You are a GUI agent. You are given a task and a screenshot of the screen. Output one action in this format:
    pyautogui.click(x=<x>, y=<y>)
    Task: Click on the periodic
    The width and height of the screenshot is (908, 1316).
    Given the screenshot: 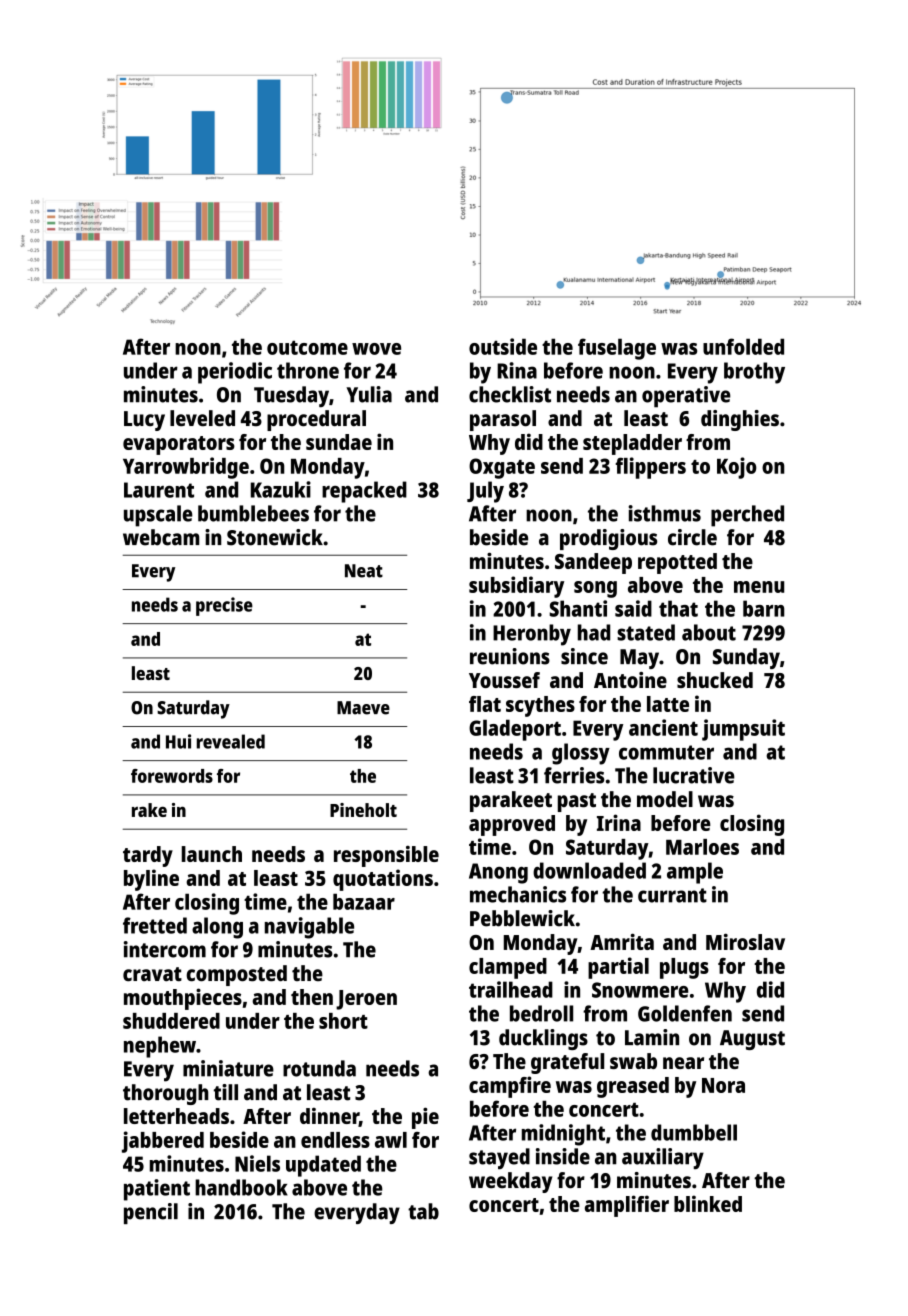 What is the action you would take?
    pyautogui.click(x=235, y=373)
